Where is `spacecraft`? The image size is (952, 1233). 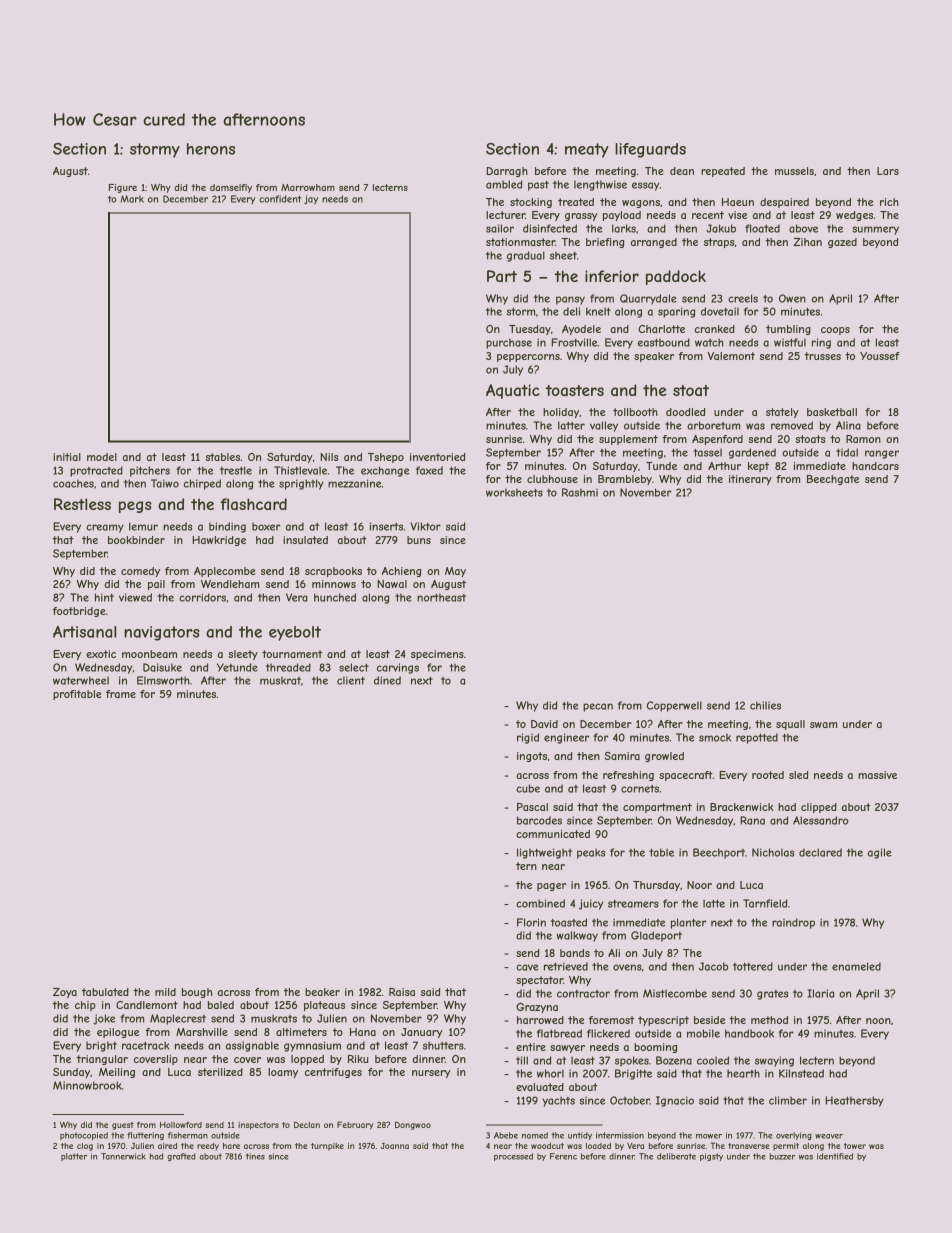 spacecraft is located at coordinates (686, 776).
